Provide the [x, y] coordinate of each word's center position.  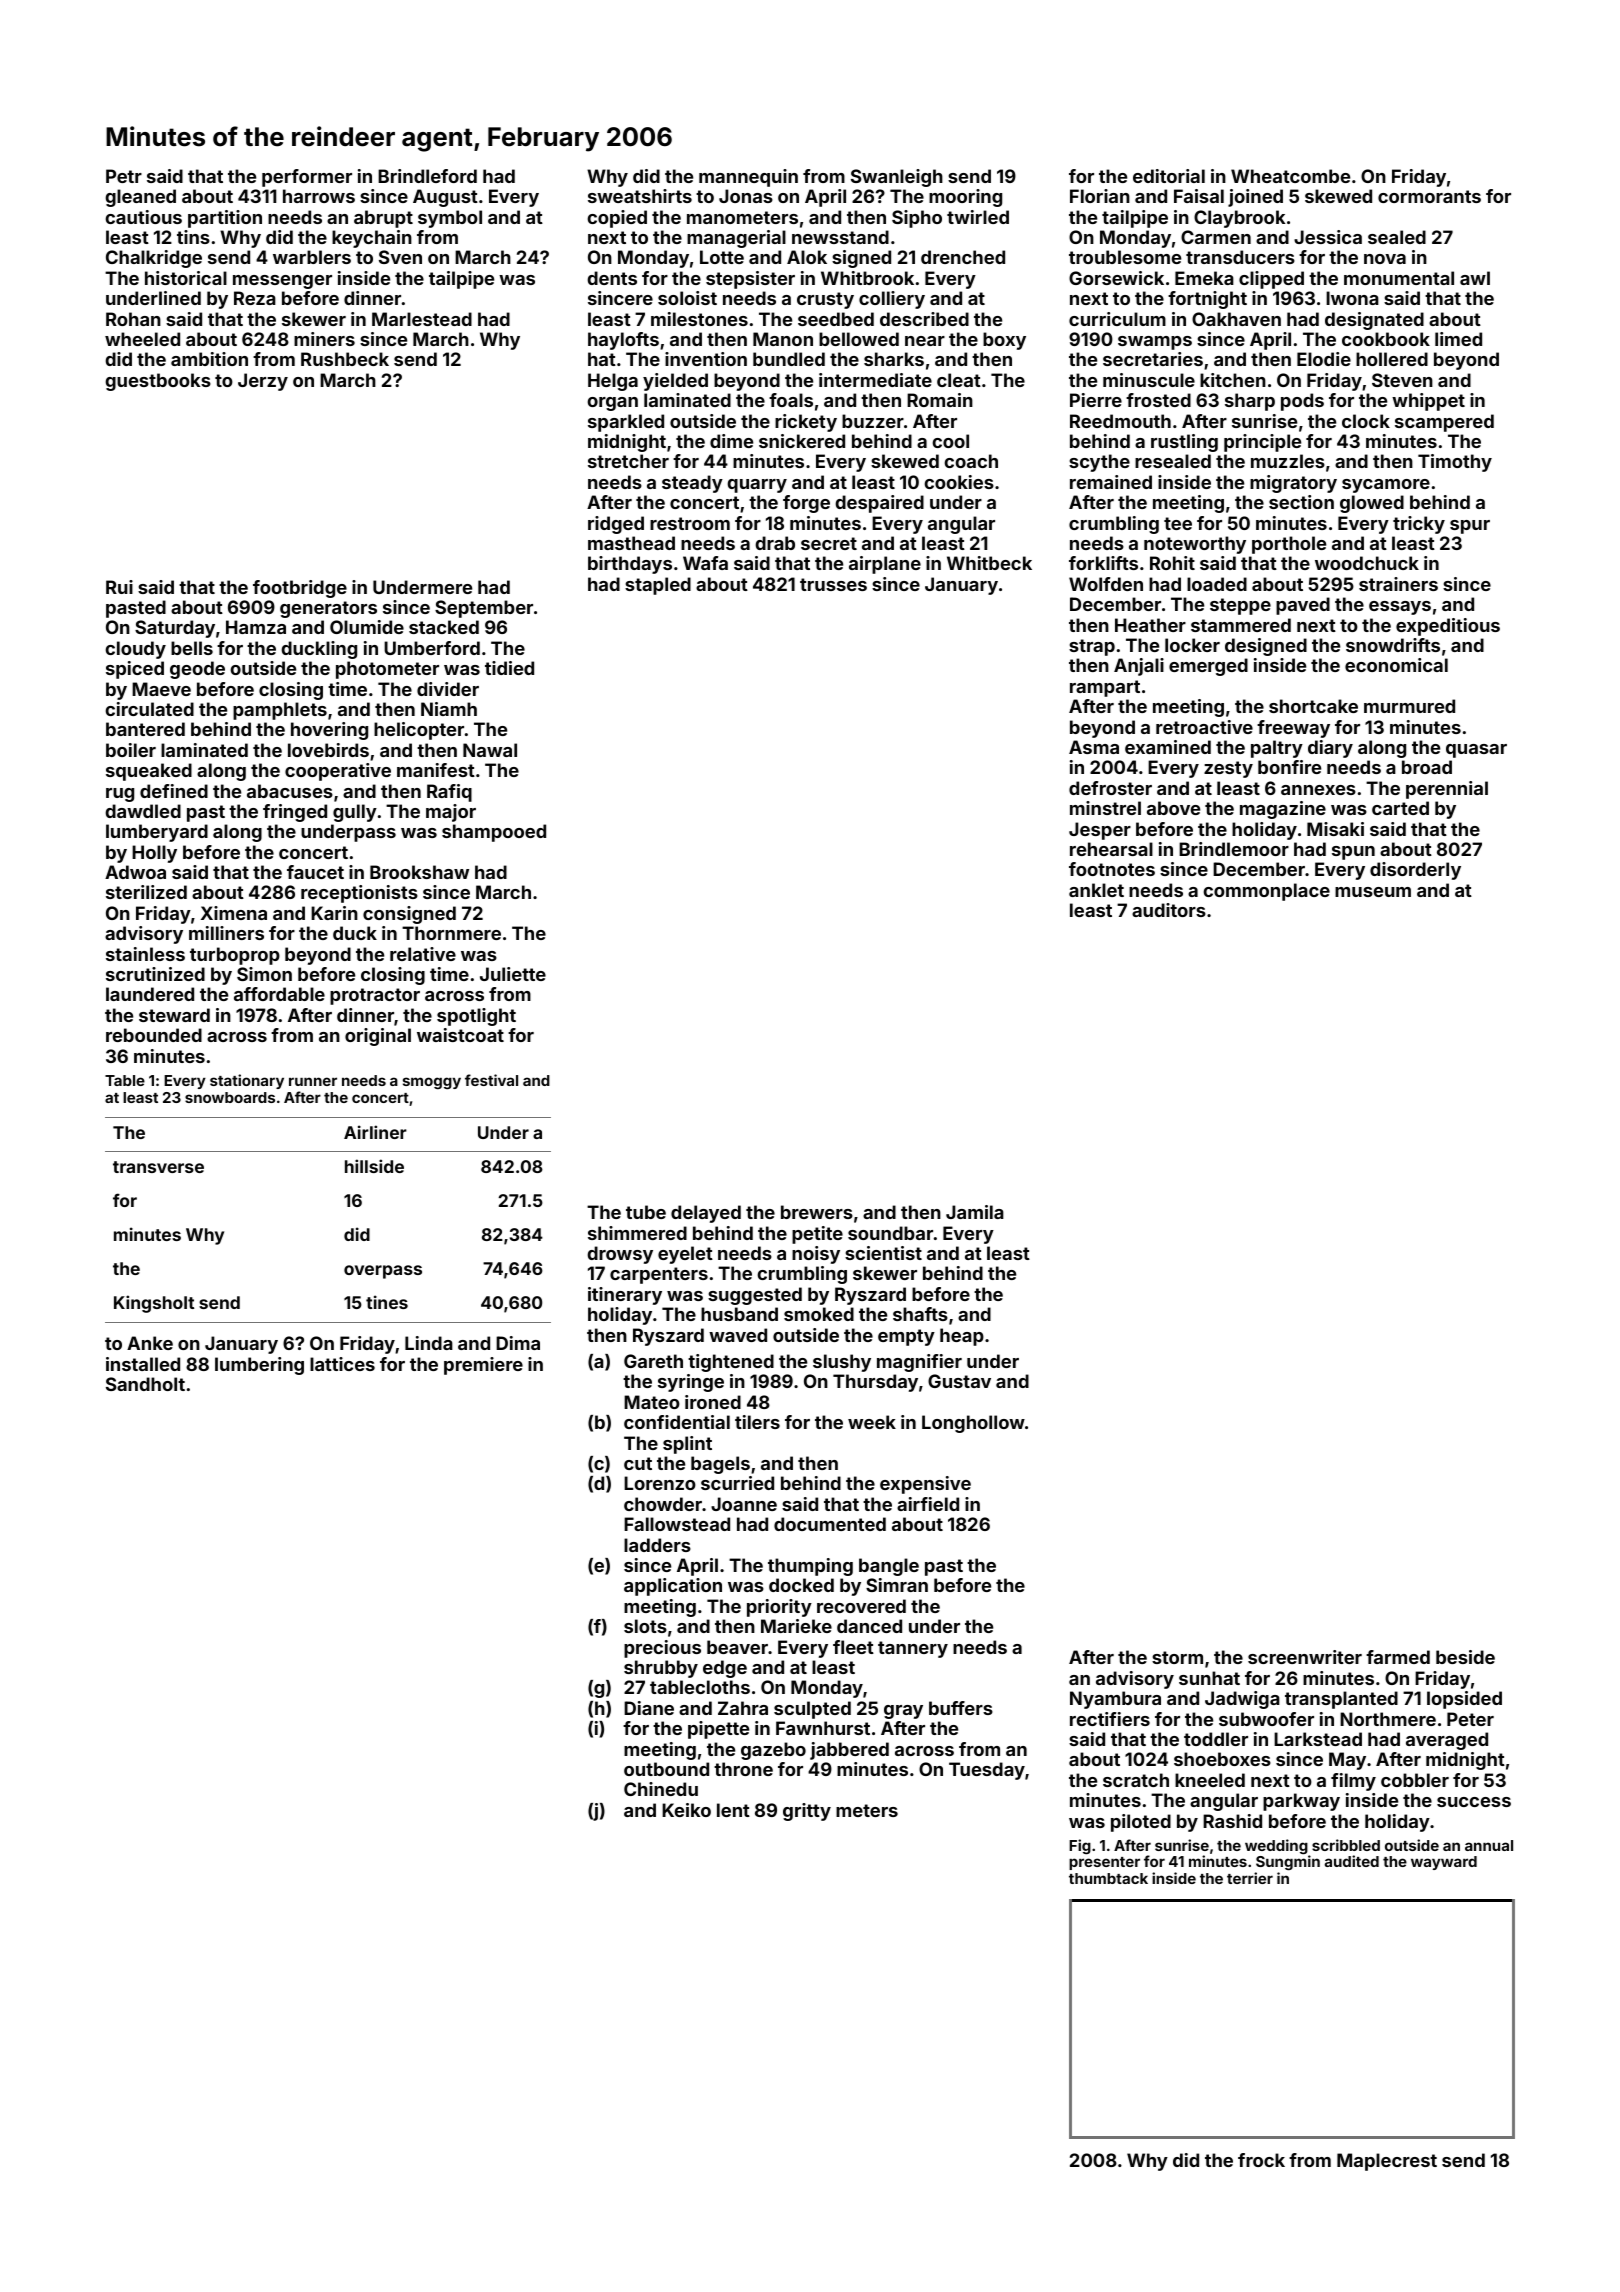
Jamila [975, 1212]
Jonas [746, 196]
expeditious [1448, 627]
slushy [842, 1363]
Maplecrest [1387, 2162]
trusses [833, 584]
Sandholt [145, 1384]
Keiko [686, 1810]
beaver [737, 1647]
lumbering [259, 1366]
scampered [1444, 423]
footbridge [300, 589]
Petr [124, 176]
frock [1261, 2160]
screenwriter [1305, 1657]
